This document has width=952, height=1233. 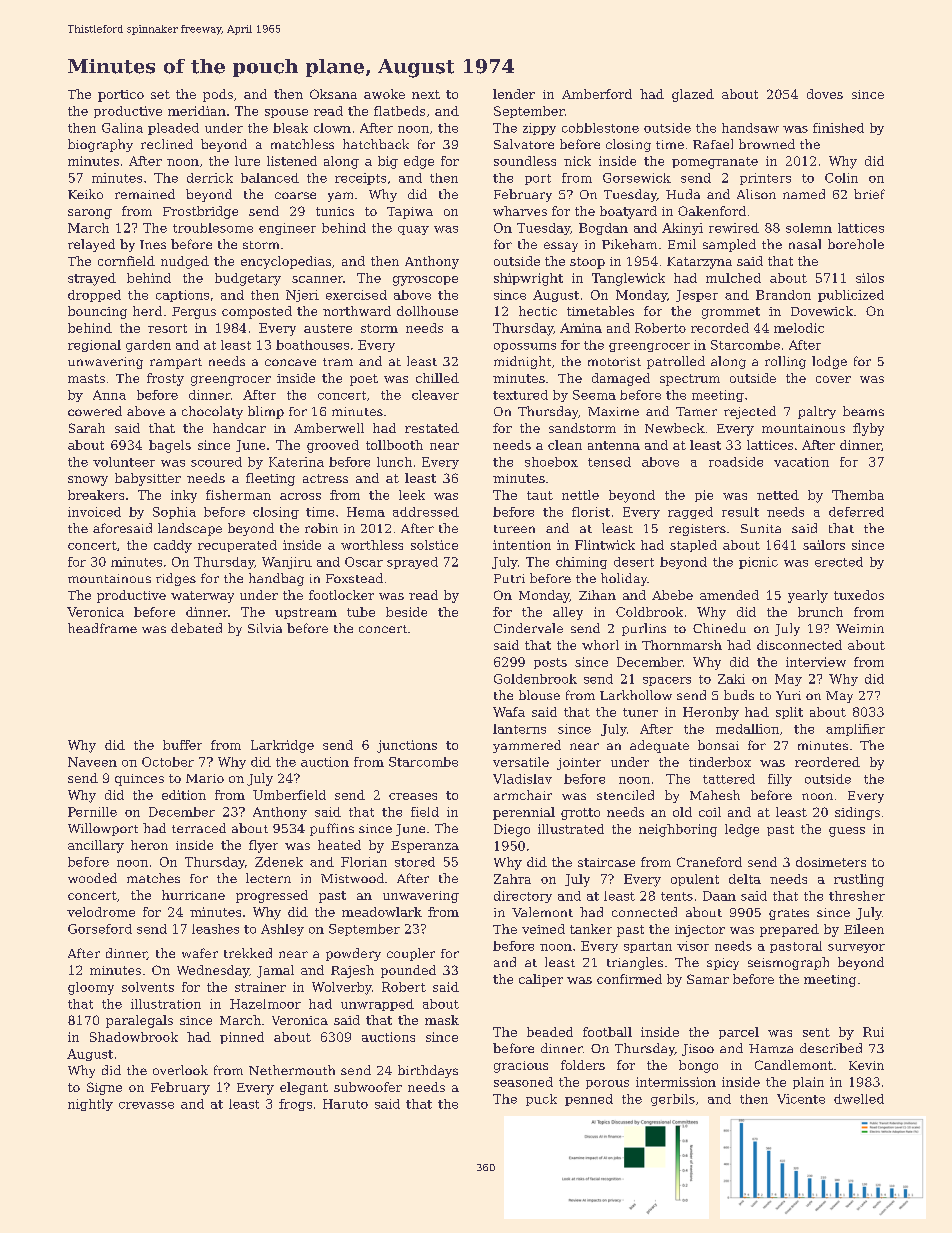 What do you see at coordinates (538, 311) in the document?
I see `hectic` at bounding box center [538, 311].
